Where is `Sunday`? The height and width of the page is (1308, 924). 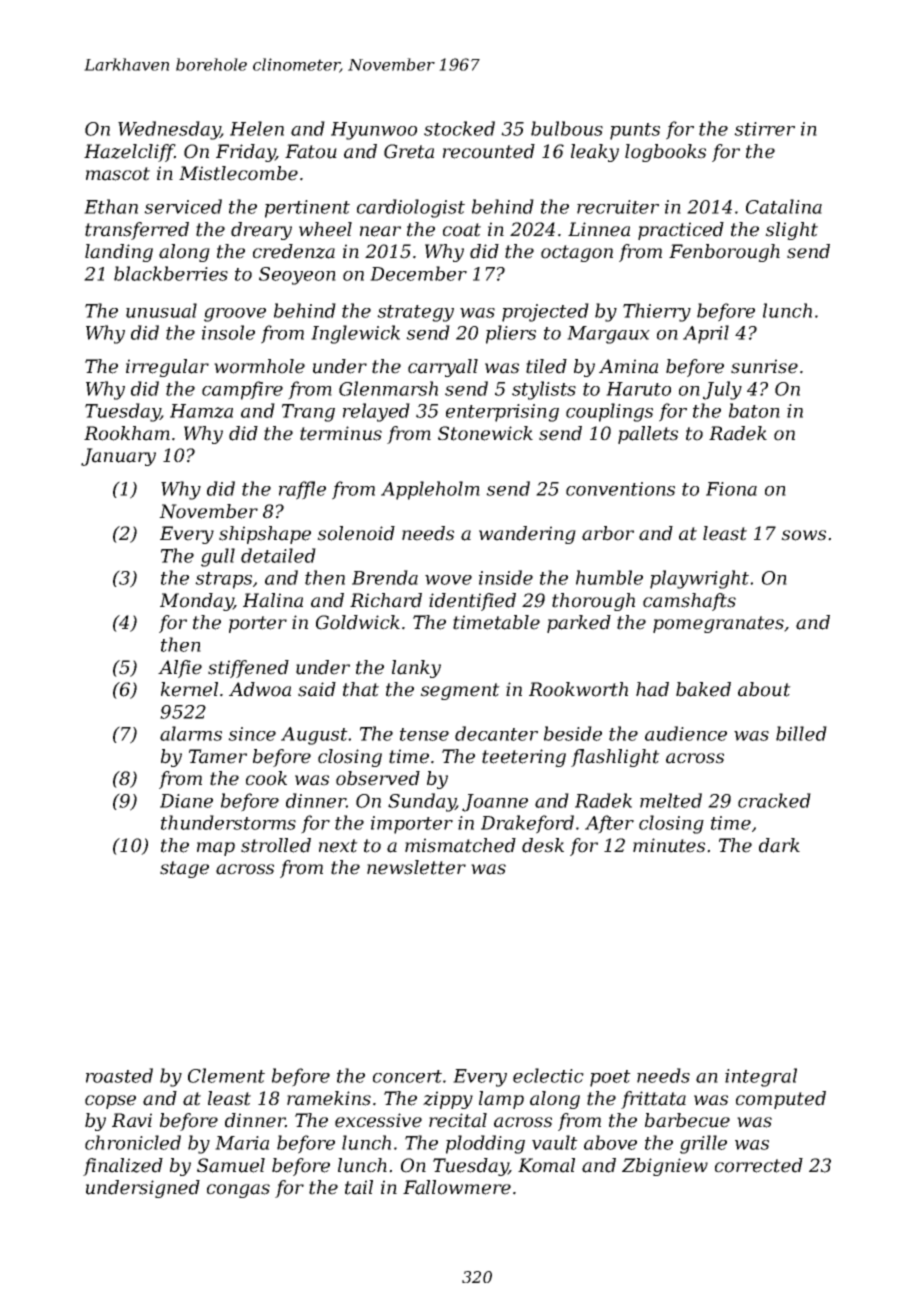
Sunday is located at coordinates (422, 802).
